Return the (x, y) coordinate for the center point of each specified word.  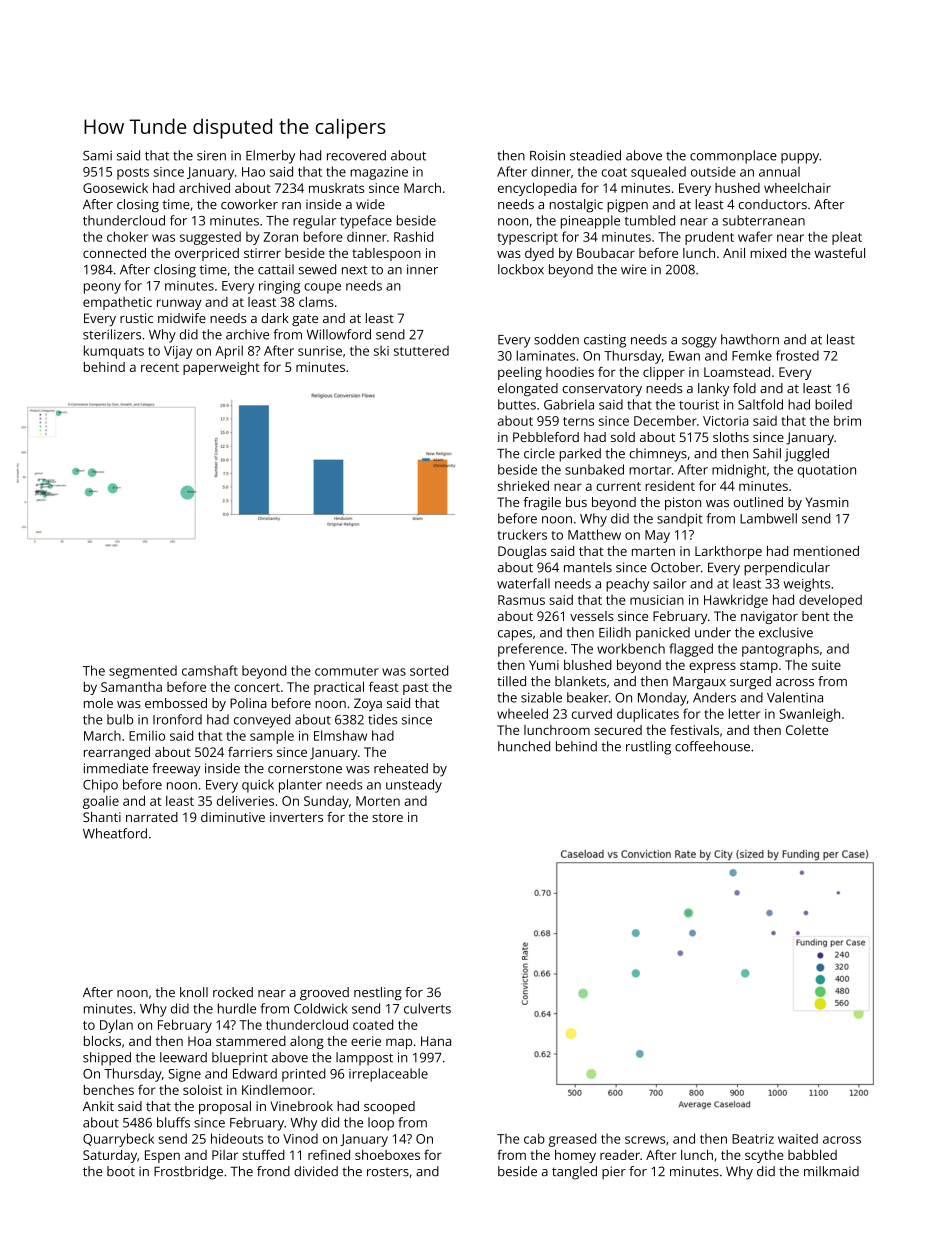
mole (98, 703)
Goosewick (115, 188)
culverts (427, 1008)
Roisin (547, 155)
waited (798, 1138)
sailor (669, 583)
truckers (522, 534)
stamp (759, 667)
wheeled (522, 713)
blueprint (240, 1059)
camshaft (210, 670)
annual (779, 171)
